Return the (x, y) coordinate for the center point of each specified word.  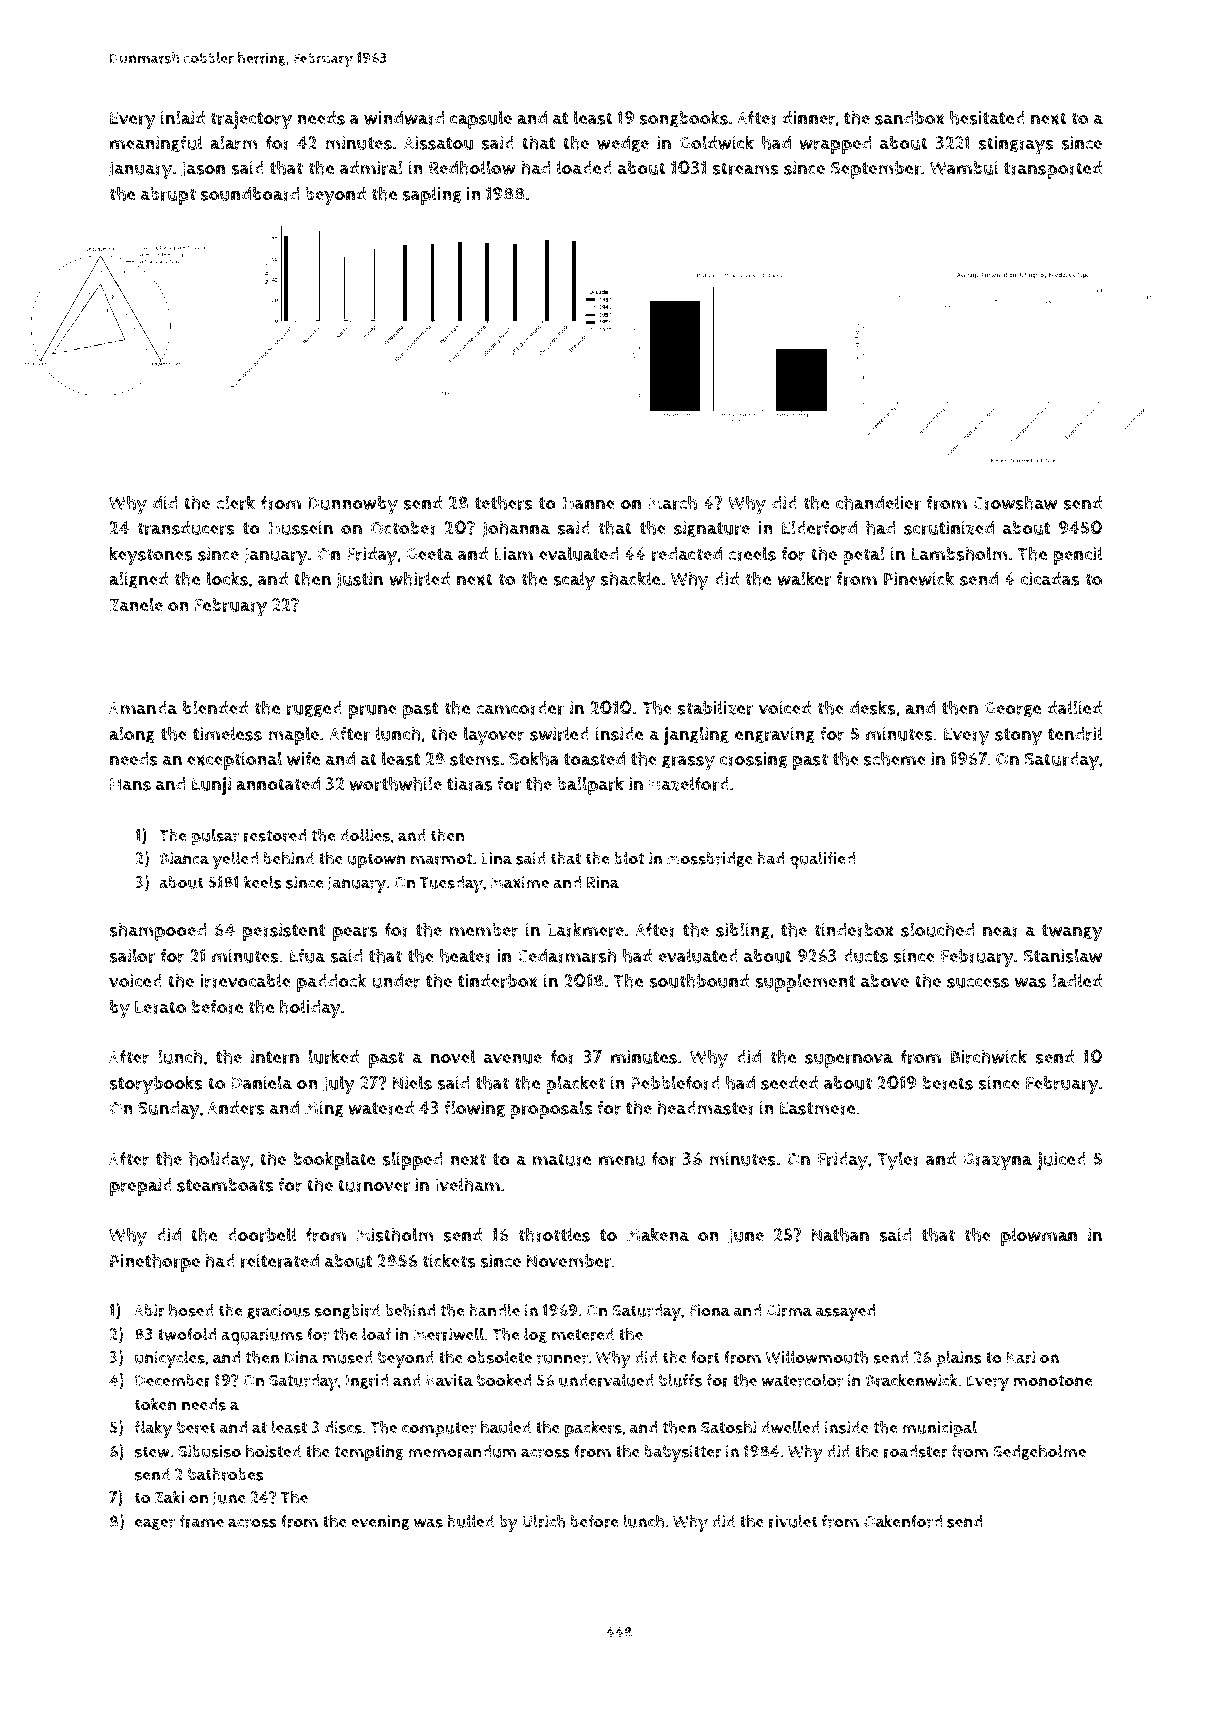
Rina (603, 882)
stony (1018, 737)
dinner (808, 118)
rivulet (793, 1521)
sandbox (909, 118)
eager (155, 1524)
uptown (377, 861)
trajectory (251, 120)
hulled (470, 1521)
